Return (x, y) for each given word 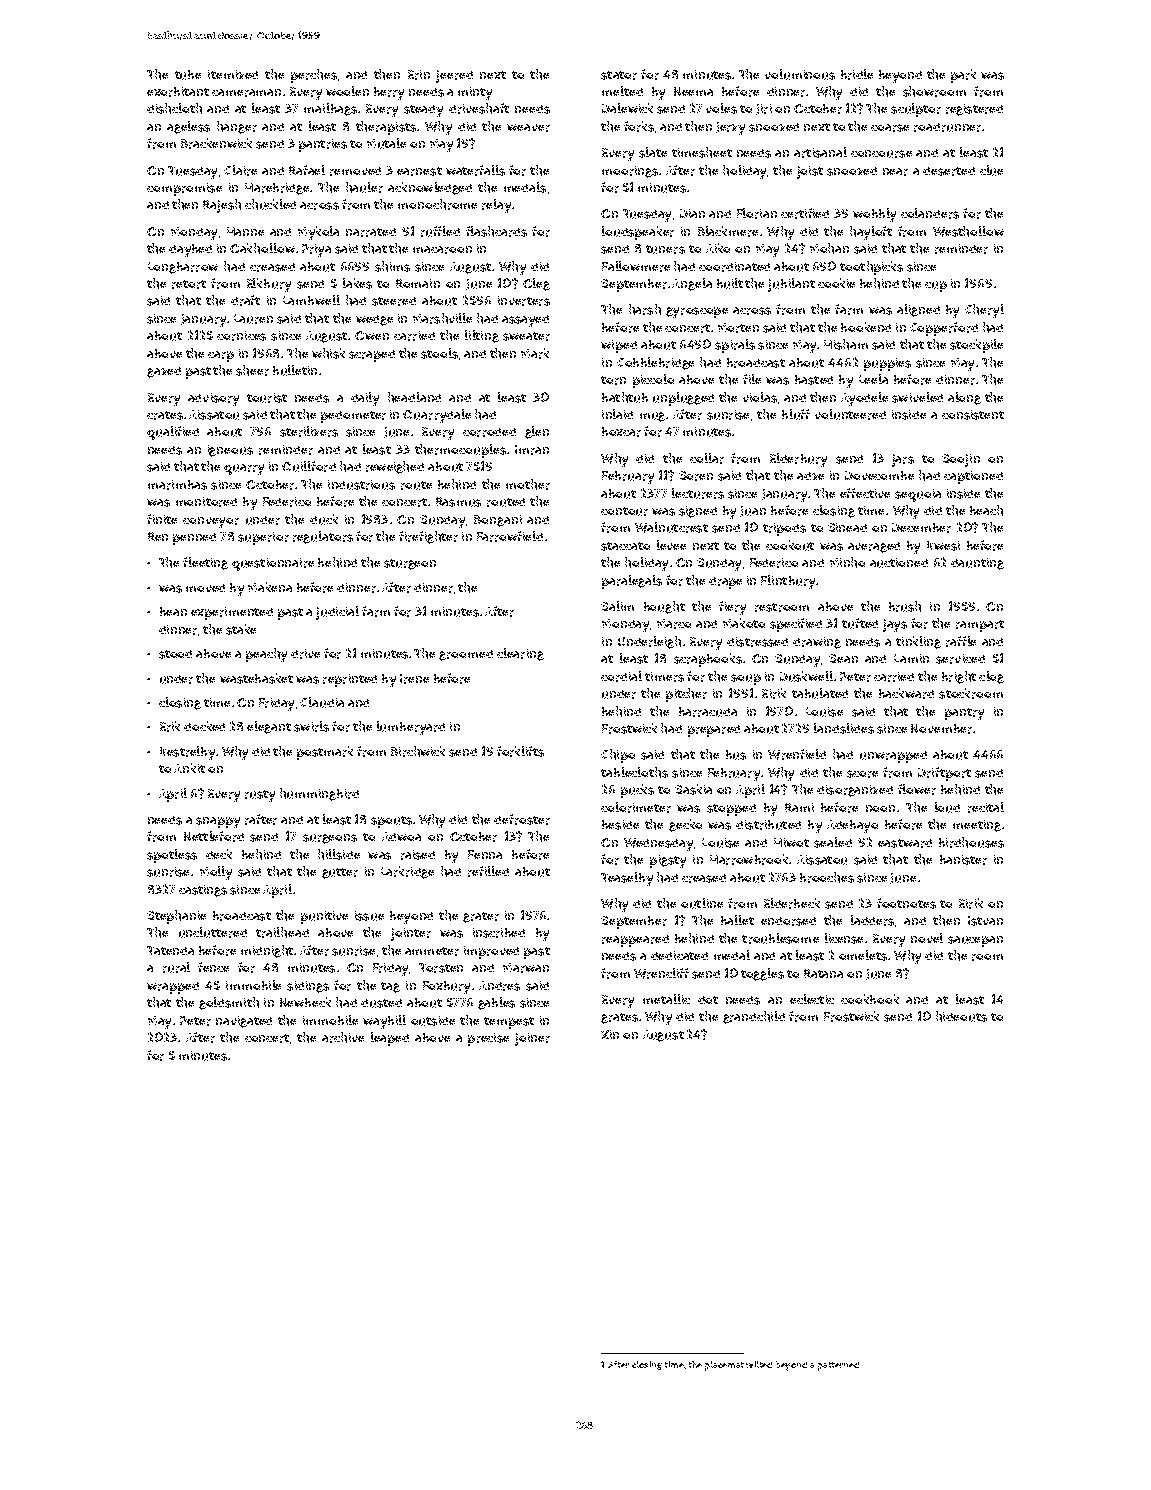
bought (664, 607)
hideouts (961, 1016)
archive (343, 1037)
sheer (252, 370)
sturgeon (410, 564)
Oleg (536, 284)
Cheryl (984, 311)
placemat (724, 1366)
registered (974, 110)
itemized (233, 74)
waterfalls (475, 170)
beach (986, 510)
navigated (244, 1022)
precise (488, 1039)
